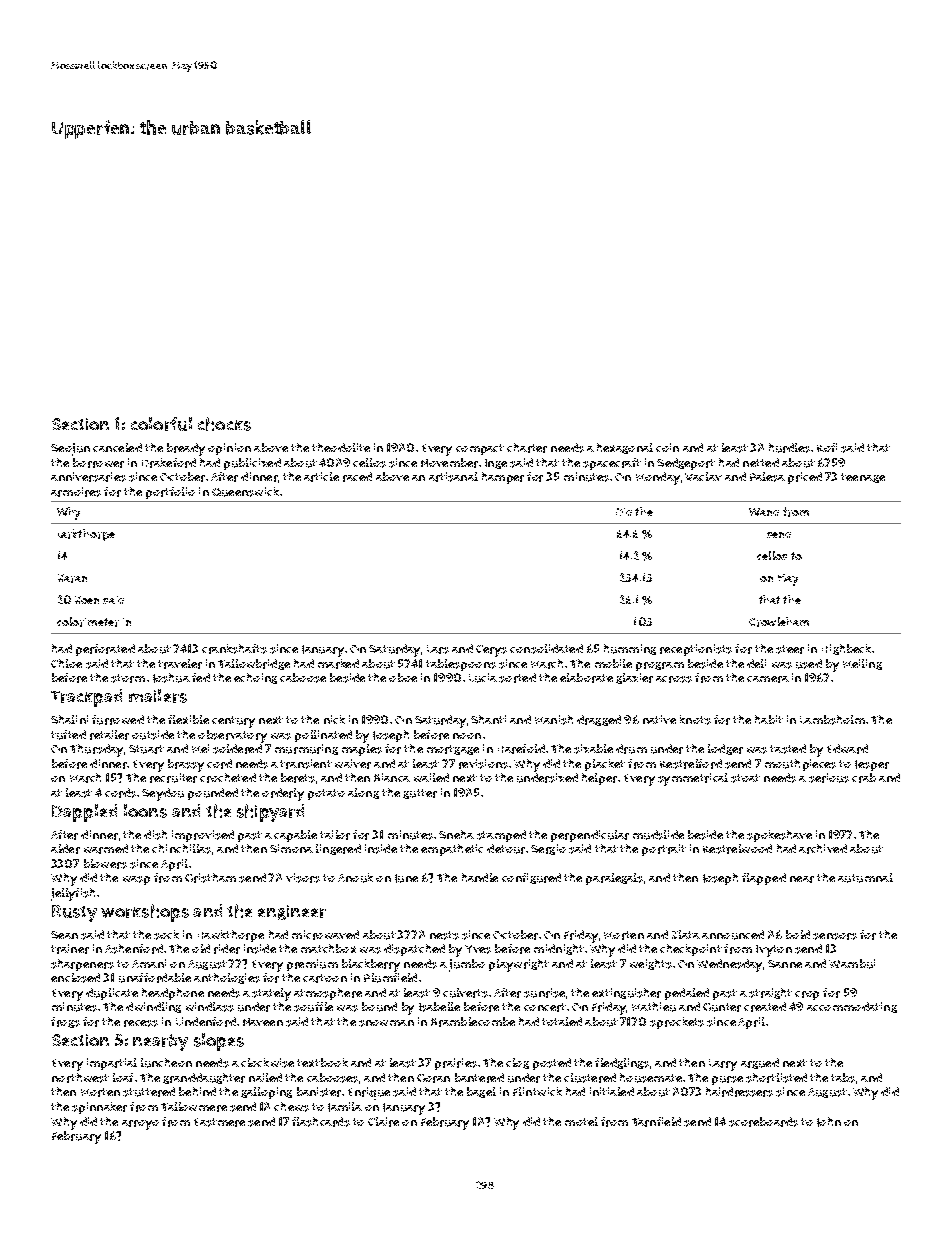 The width and height of the image is (952, 1233). Describe the element at coordinates (140, 1125) in the image. I see `arroyo` at that location.
